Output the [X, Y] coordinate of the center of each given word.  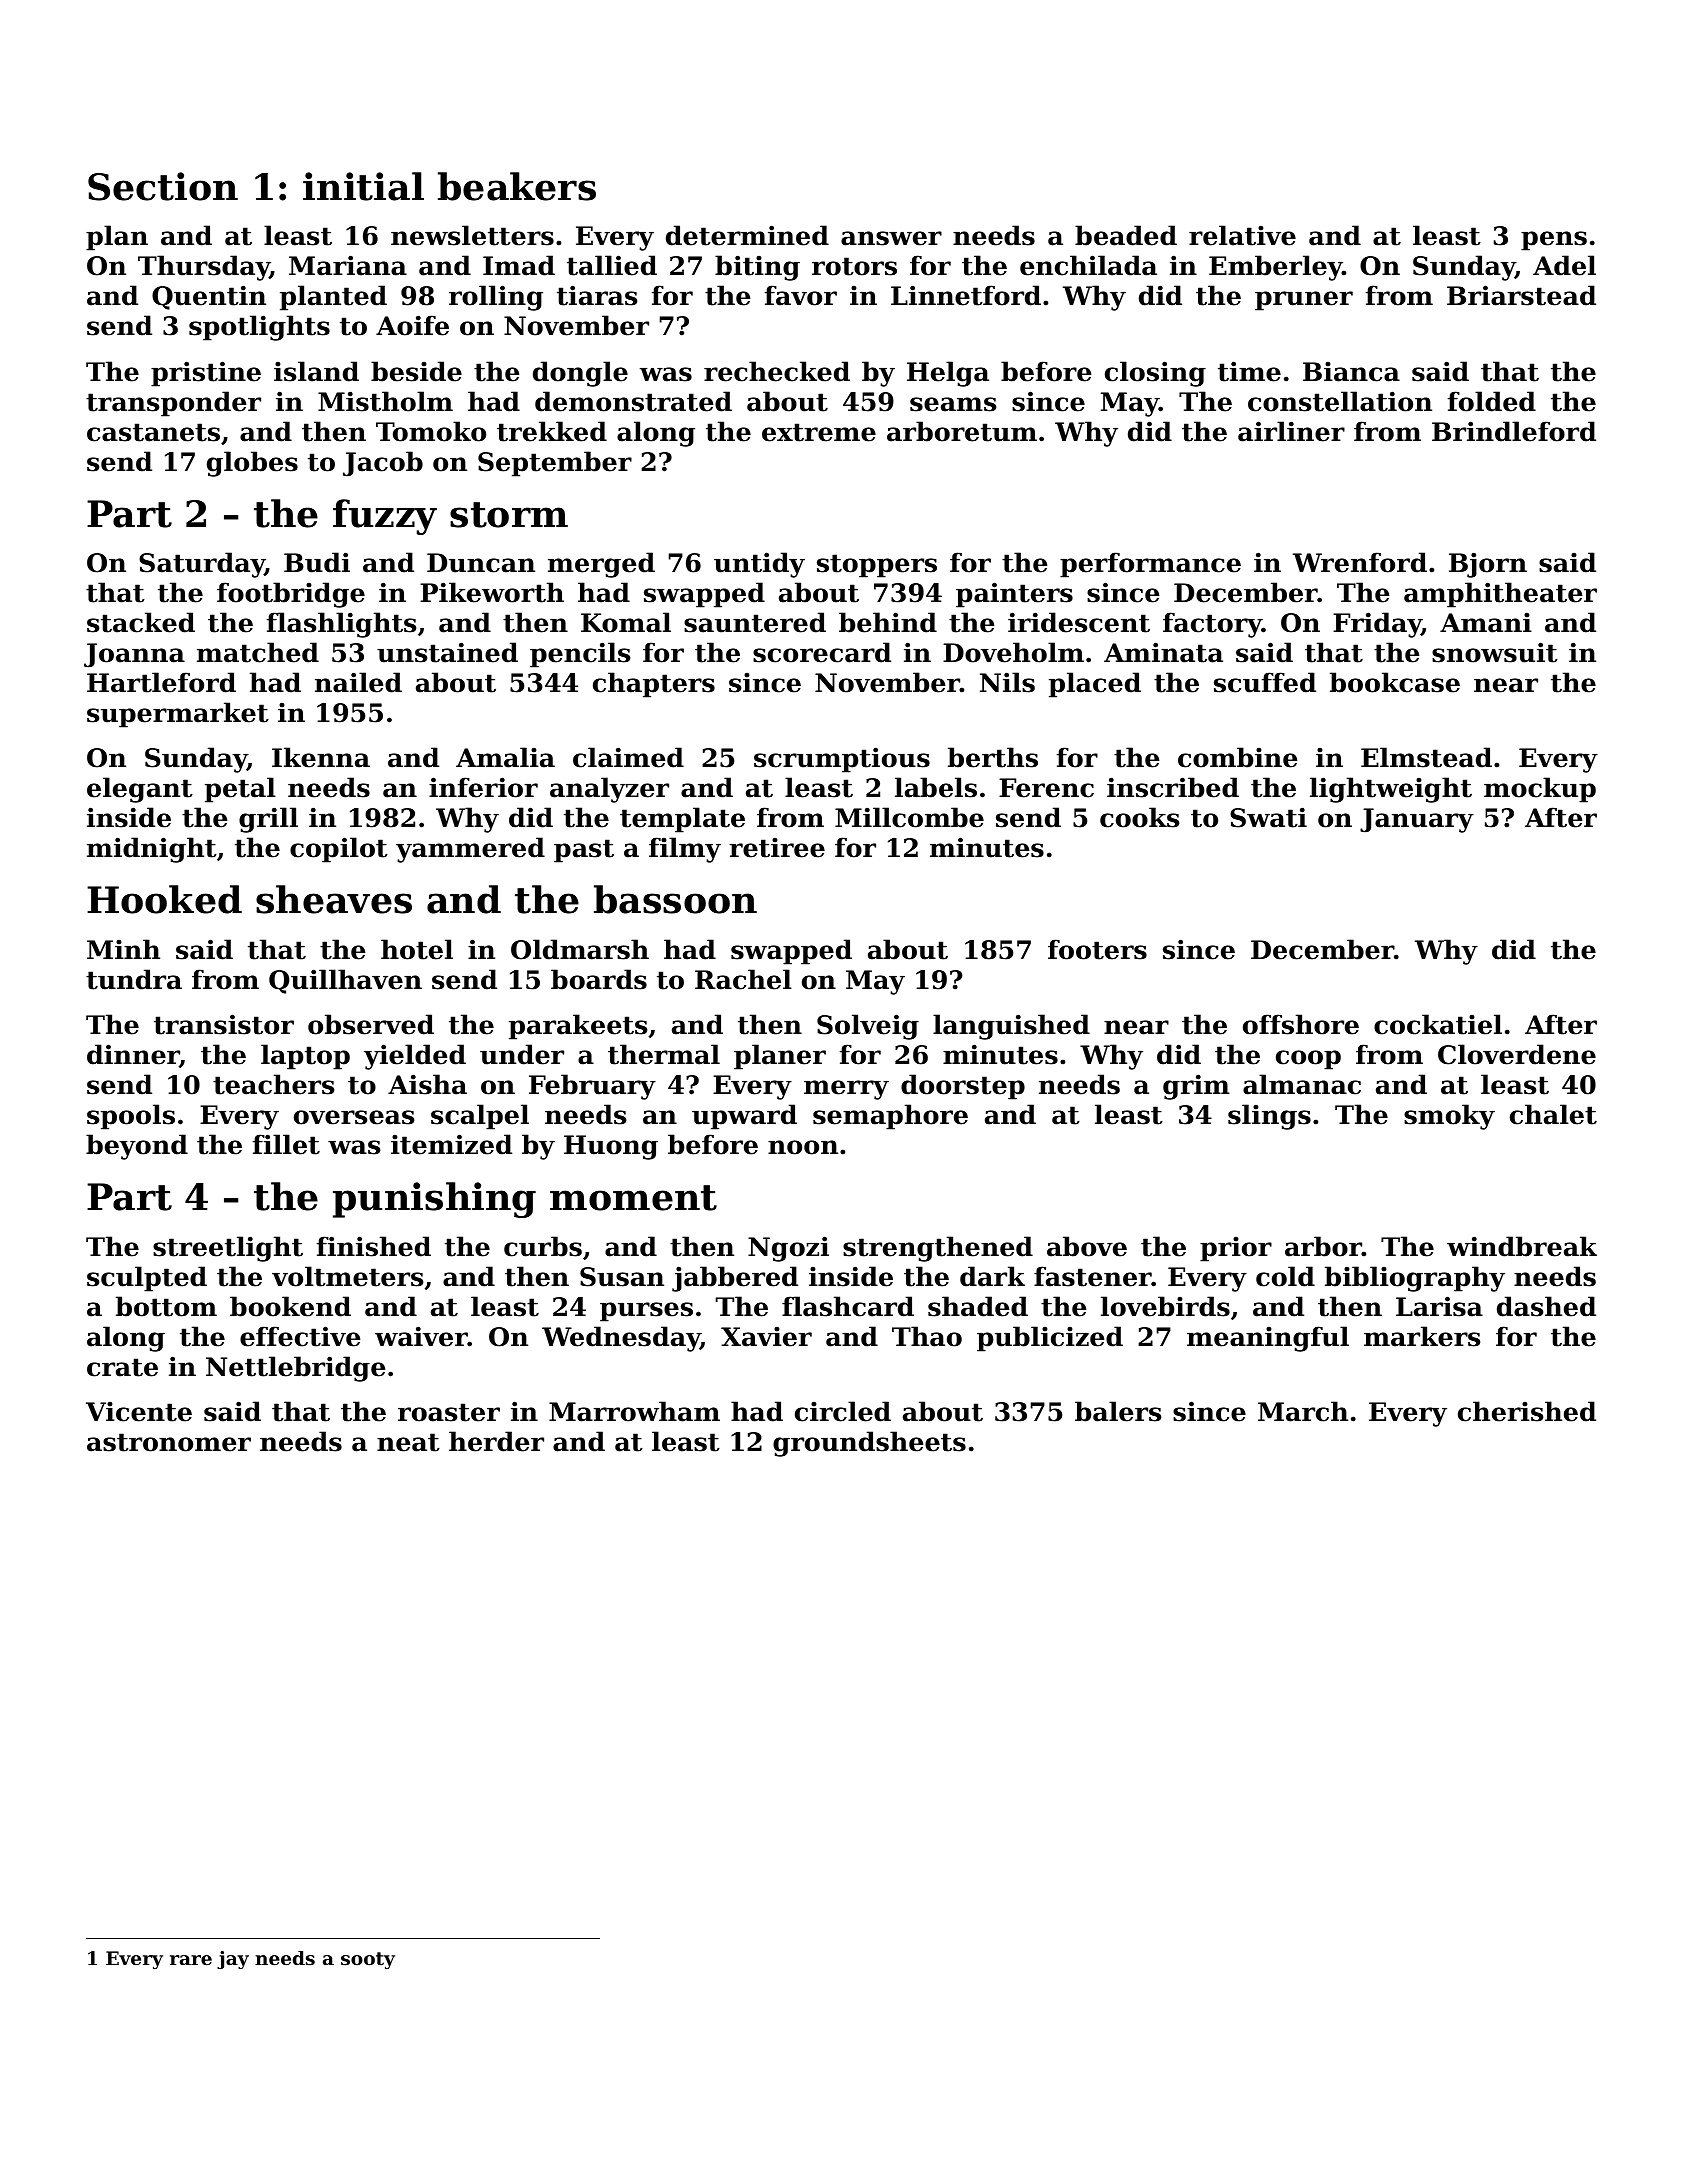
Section [163, 186]
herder [496, 1441]
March [1303, 1411]
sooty [368, 1960]
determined [747, 235]
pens [1554, 241]
